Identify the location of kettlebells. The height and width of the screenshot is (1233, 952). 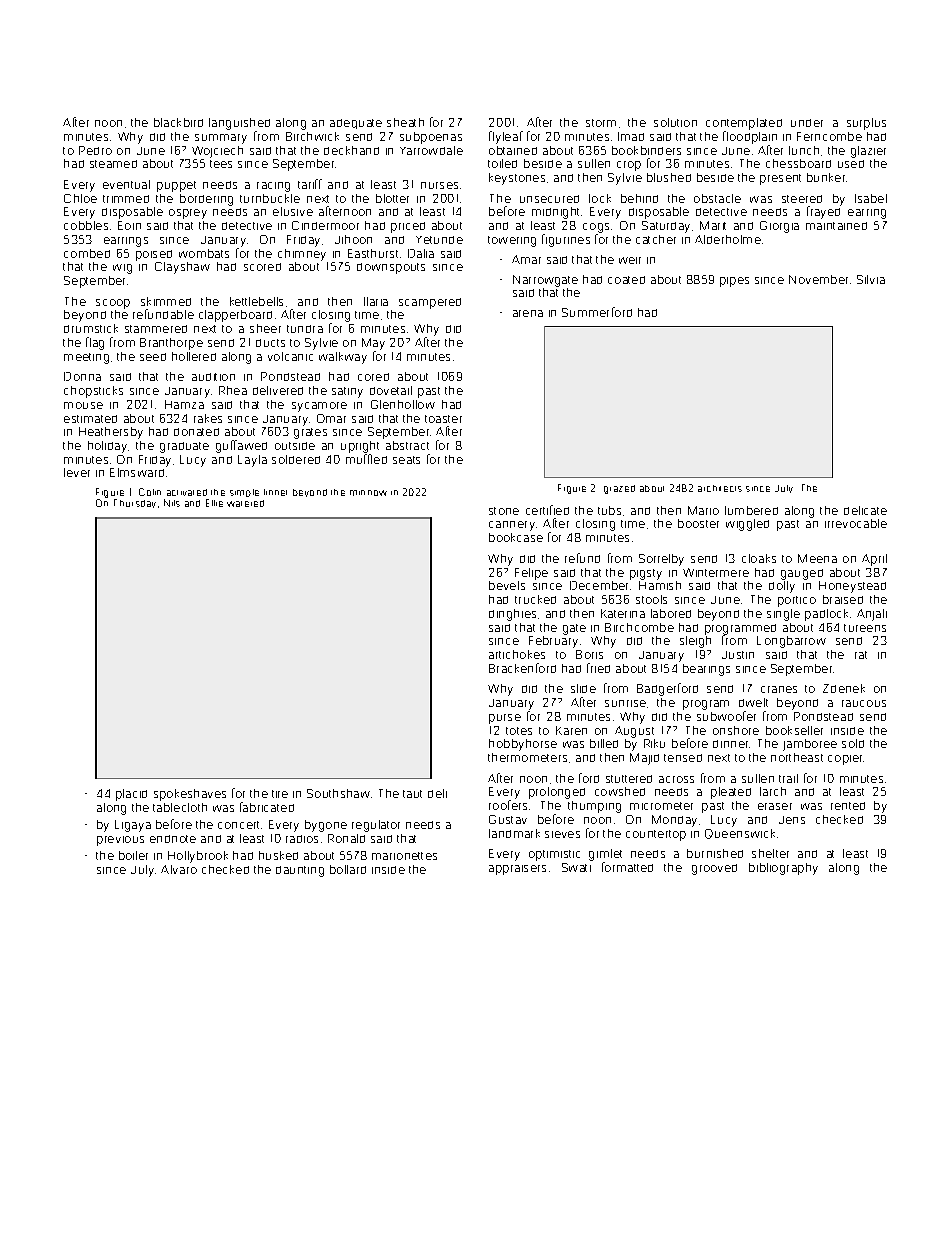
(256, 301).
